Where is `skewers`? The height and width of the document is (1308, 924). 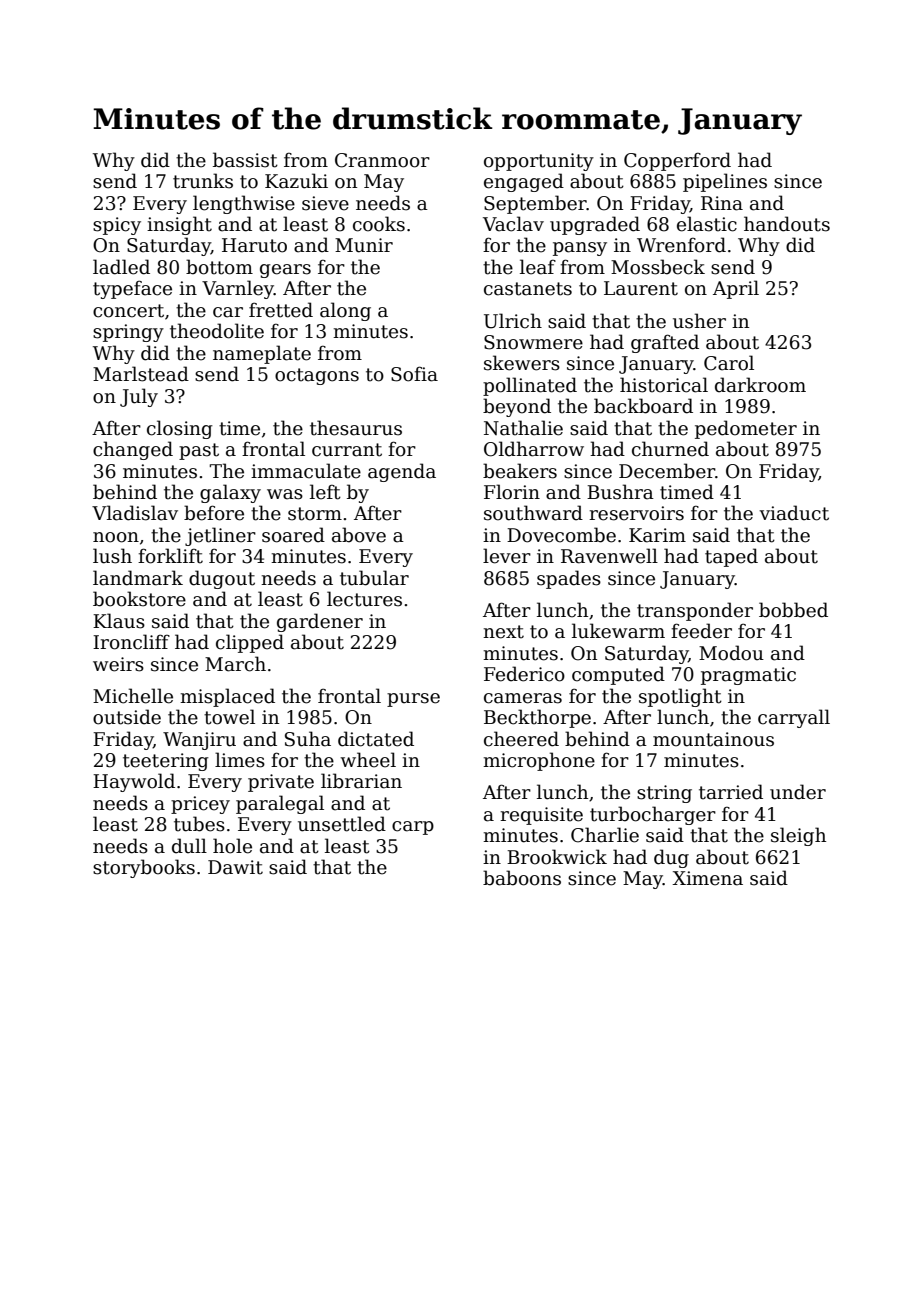
skewers is located at coordinates (522, 363).
